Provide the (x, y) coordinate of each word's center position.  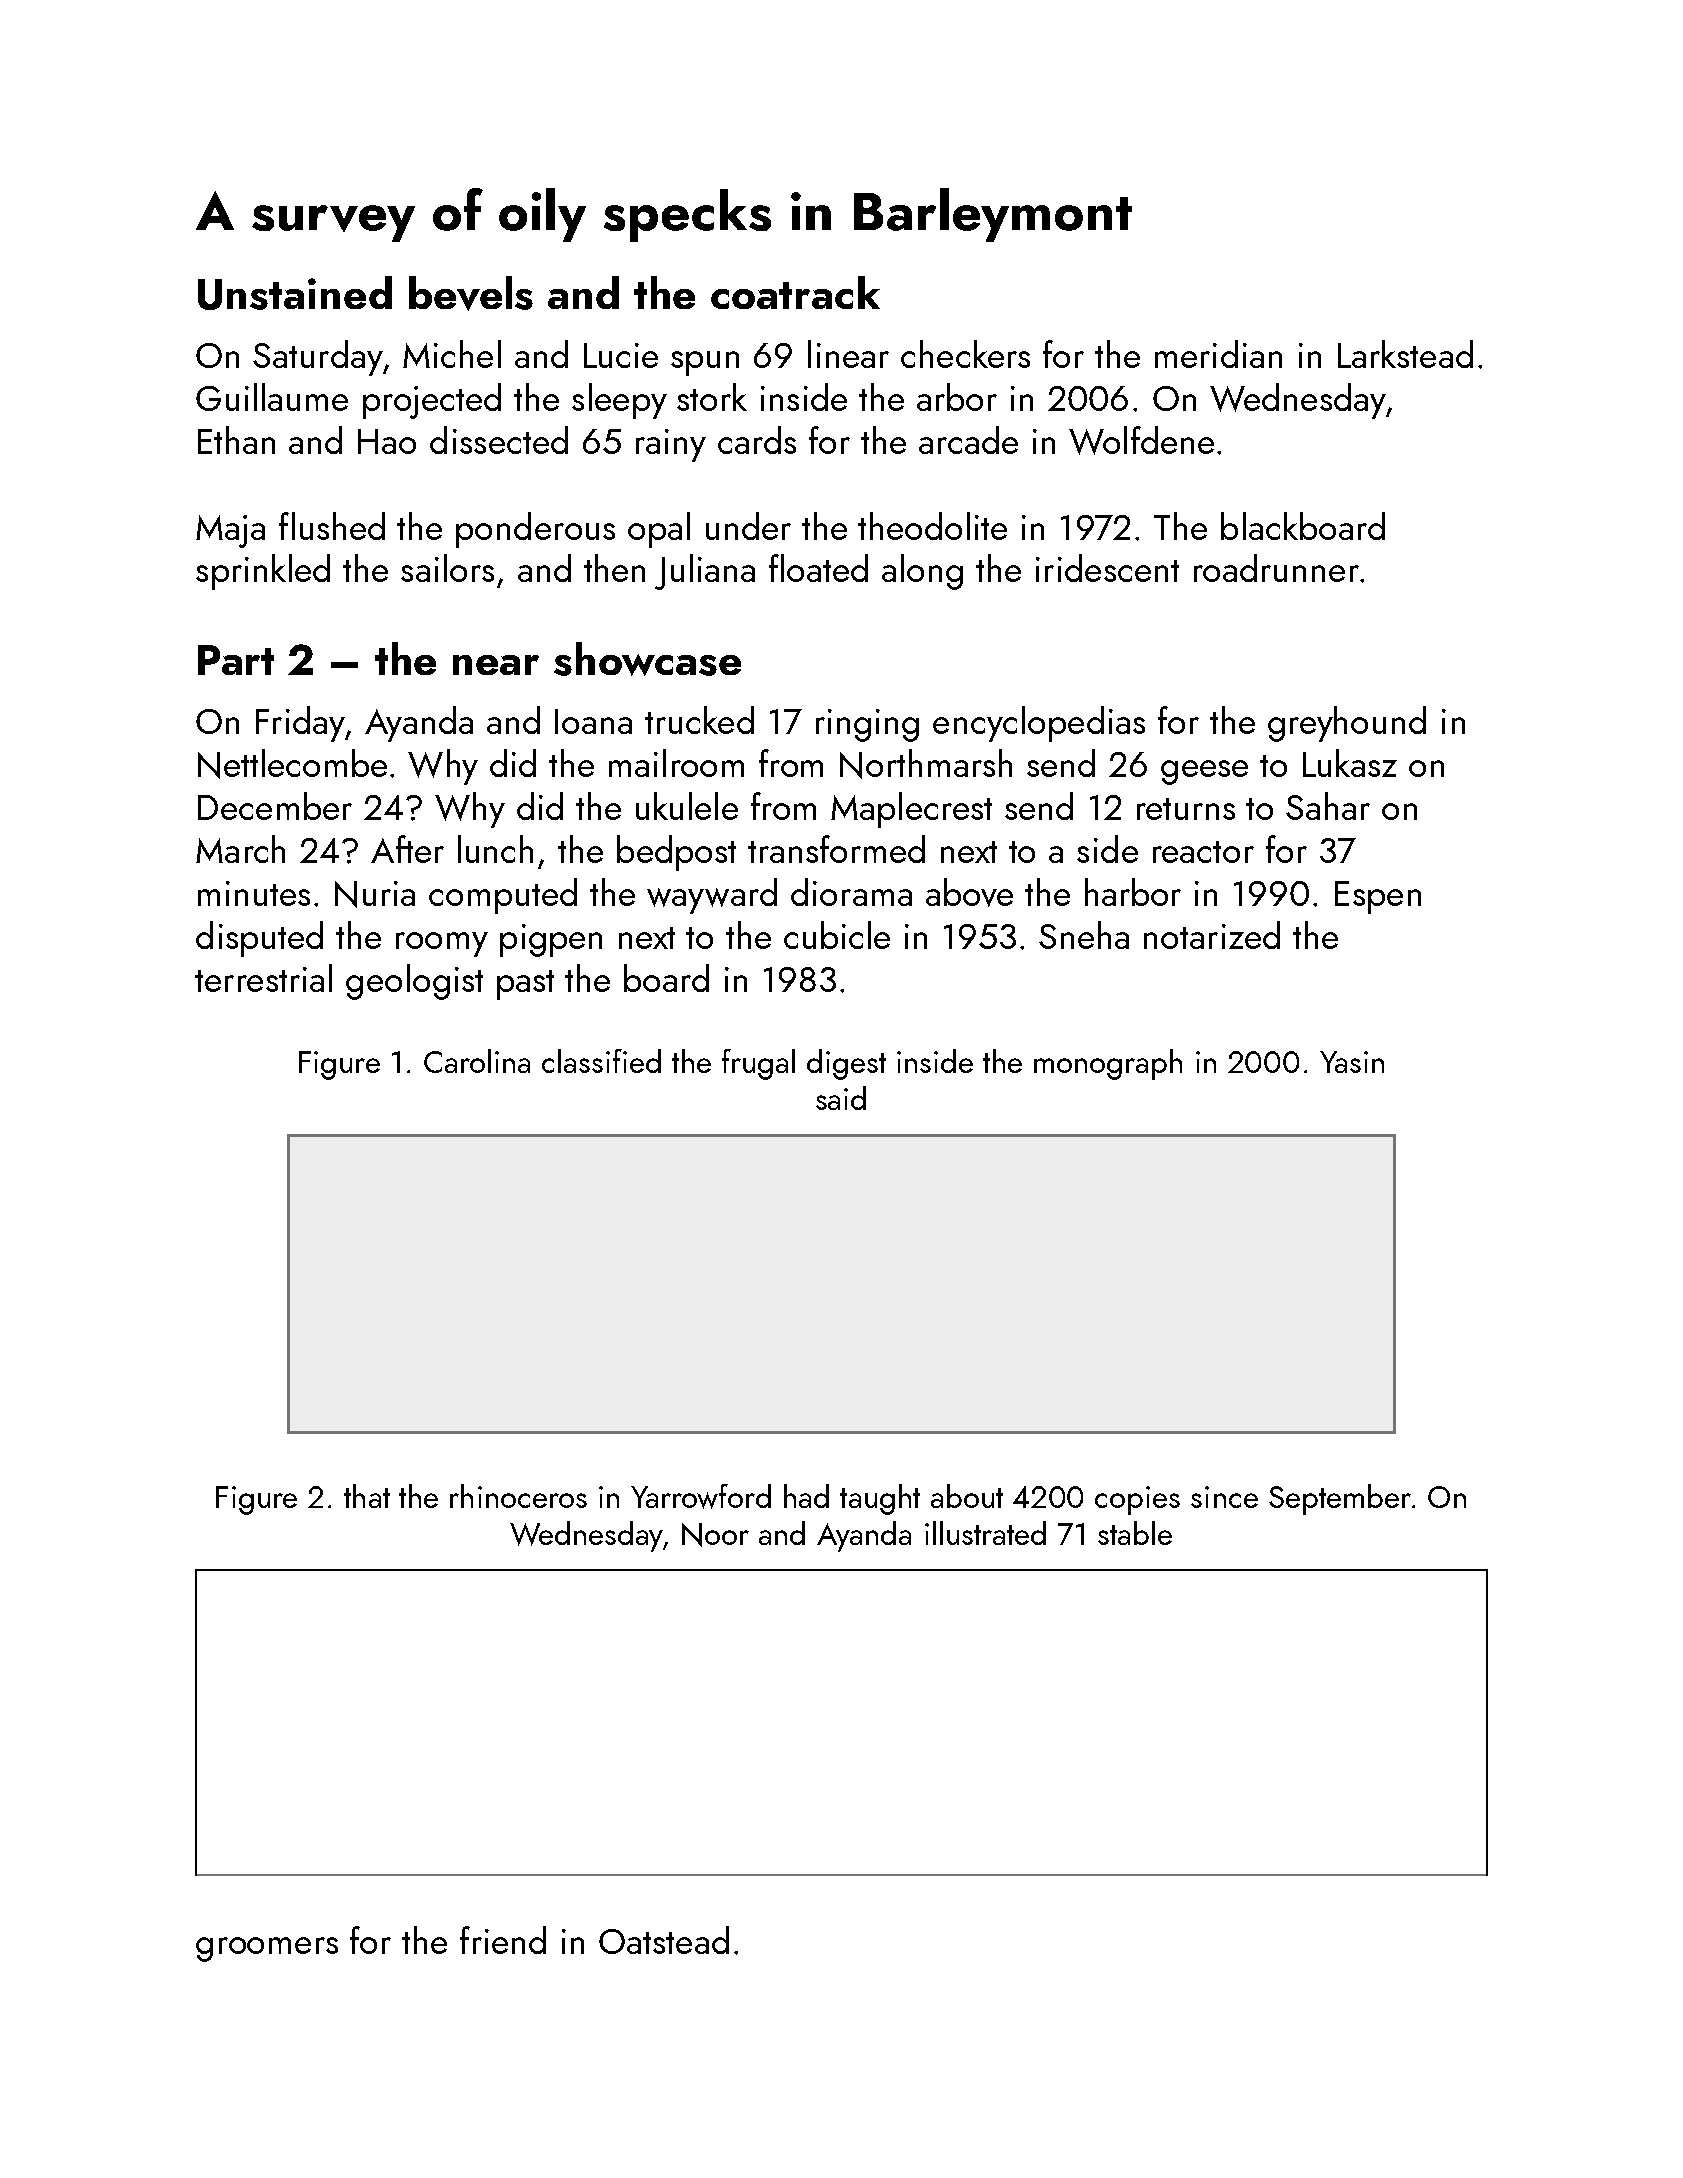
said (841, 1098)
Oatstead (664, 1940)
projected (432, 401)
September (1340, 1499)
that (367, 1496)
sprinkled (263, 572)
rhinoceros (518, 1496)
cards (757, 440)
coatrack (795, 292)
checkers (965, 354)
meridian (1218, 354)
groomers (267, 1949)
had (806, 1496)
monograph (1108, 1064)
